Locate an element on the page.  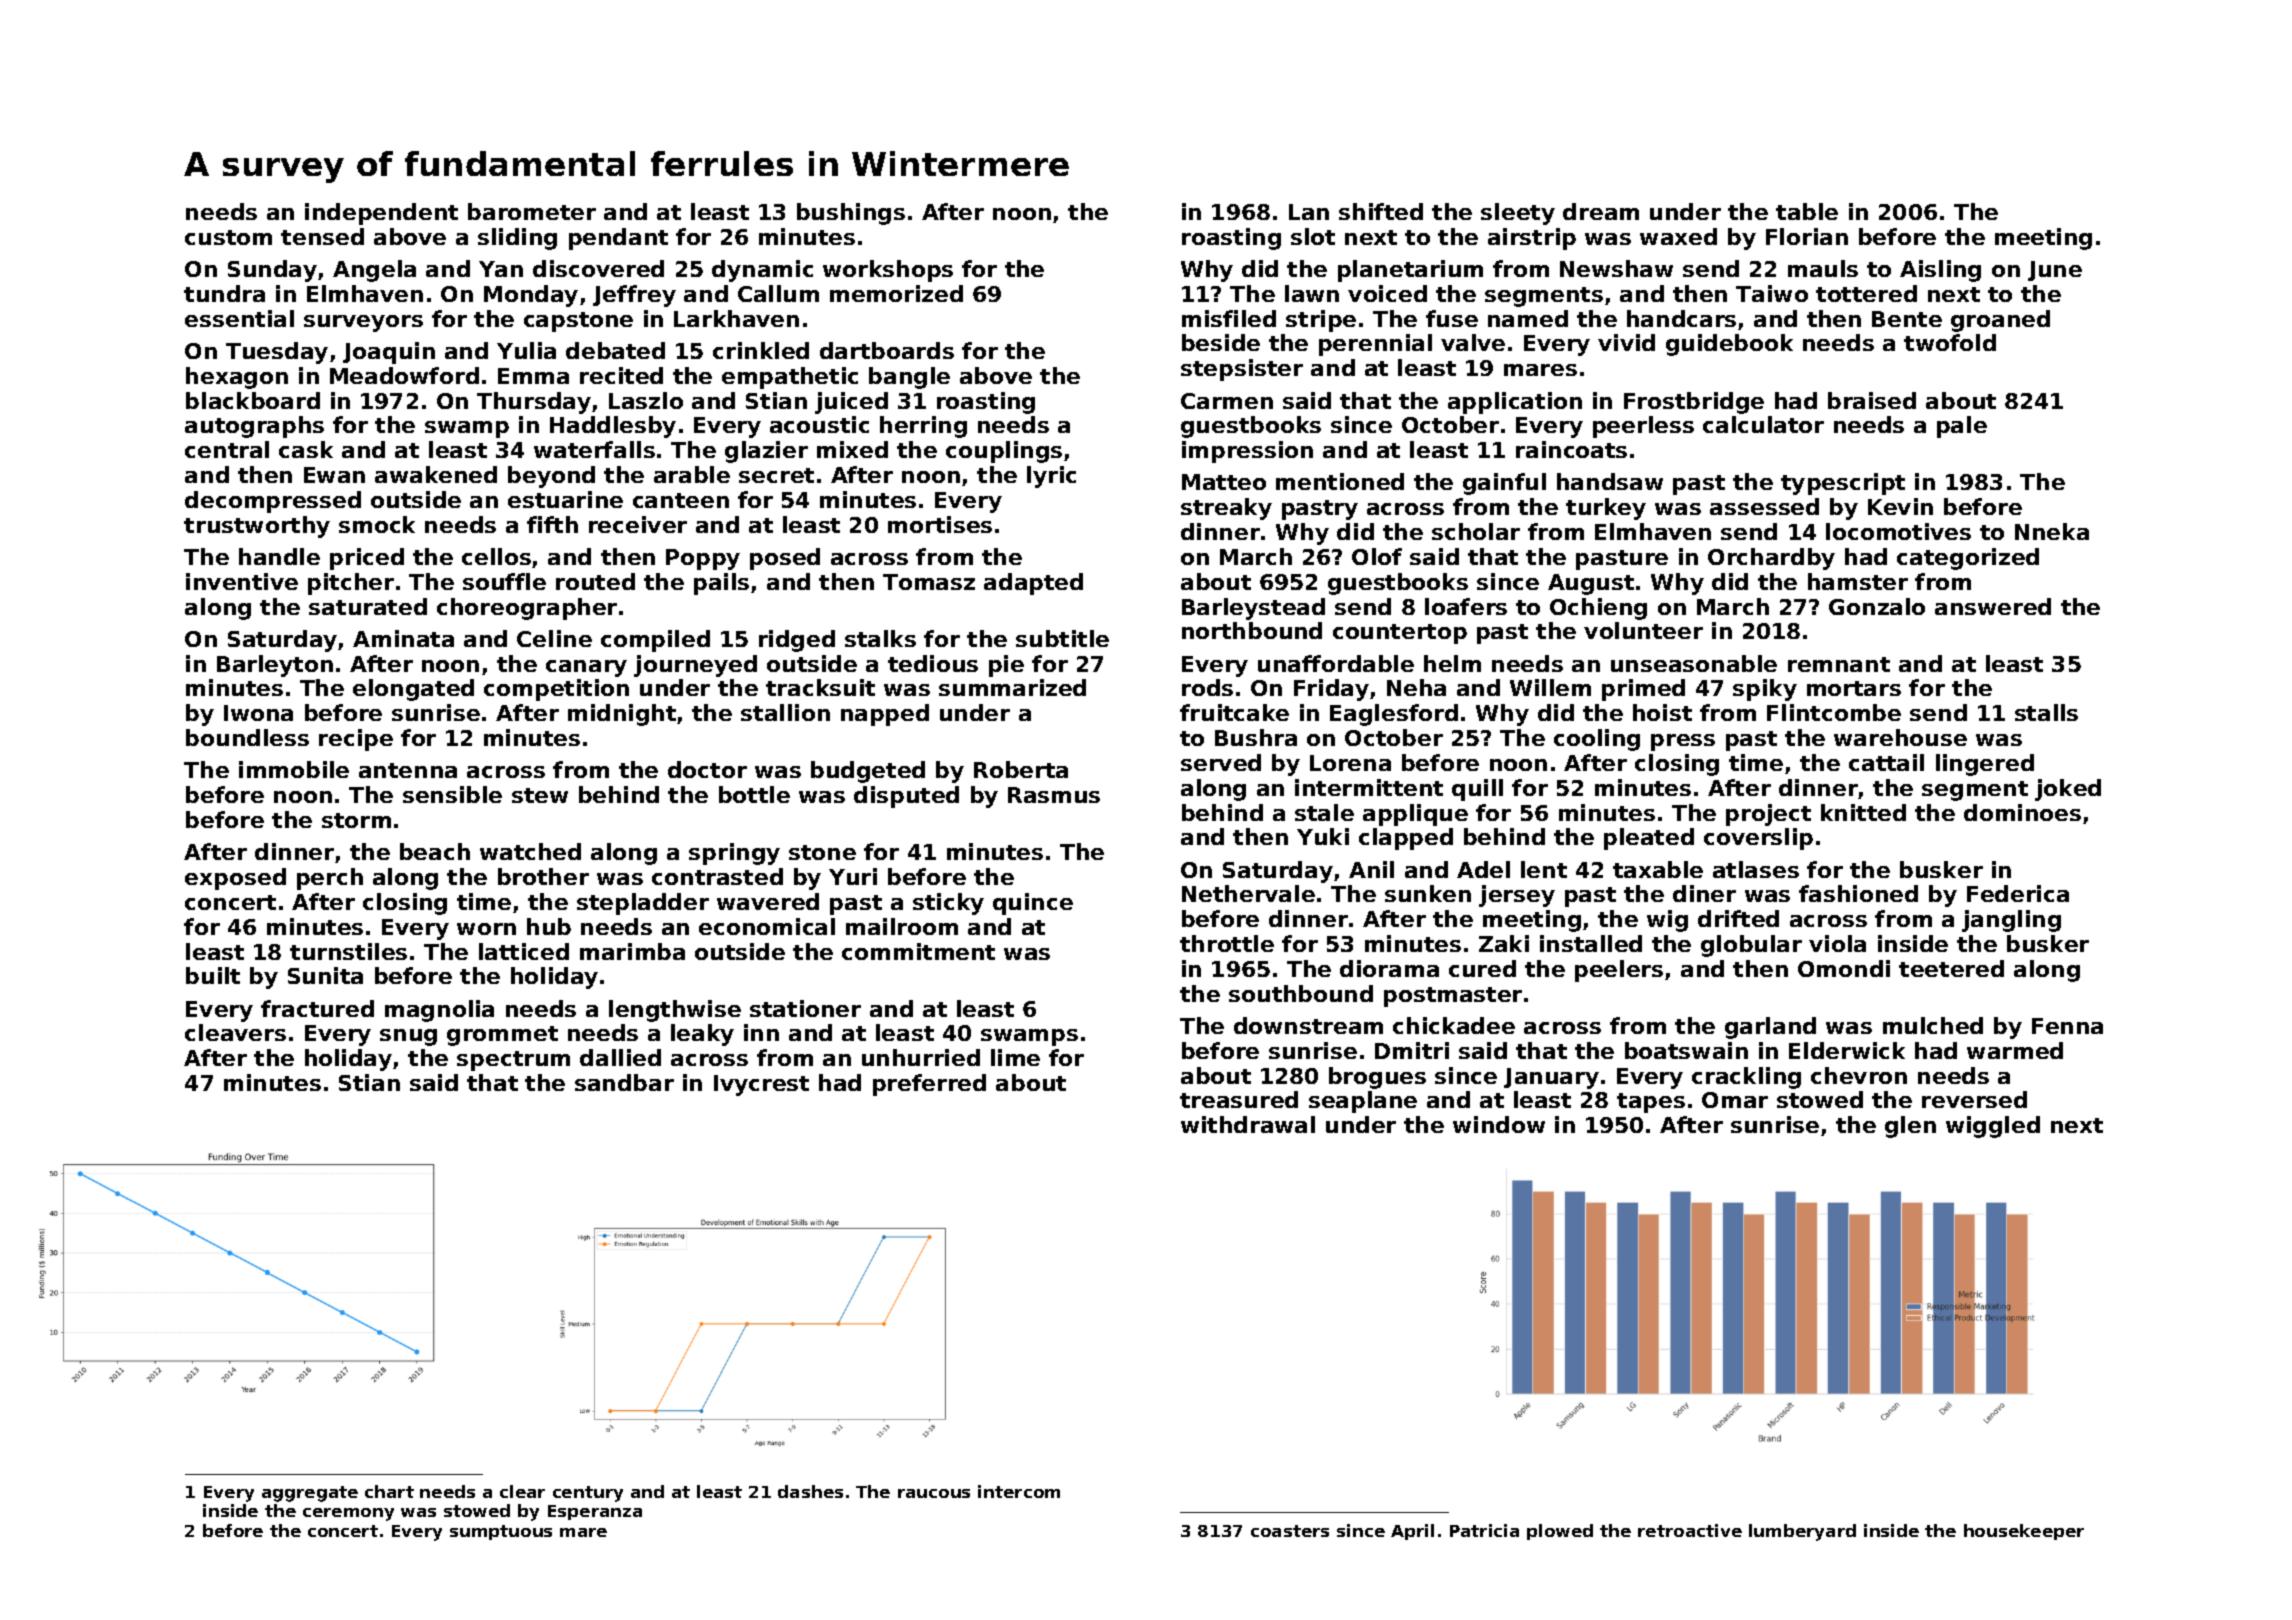
ceremony is located at coordinates (348, 1514).
